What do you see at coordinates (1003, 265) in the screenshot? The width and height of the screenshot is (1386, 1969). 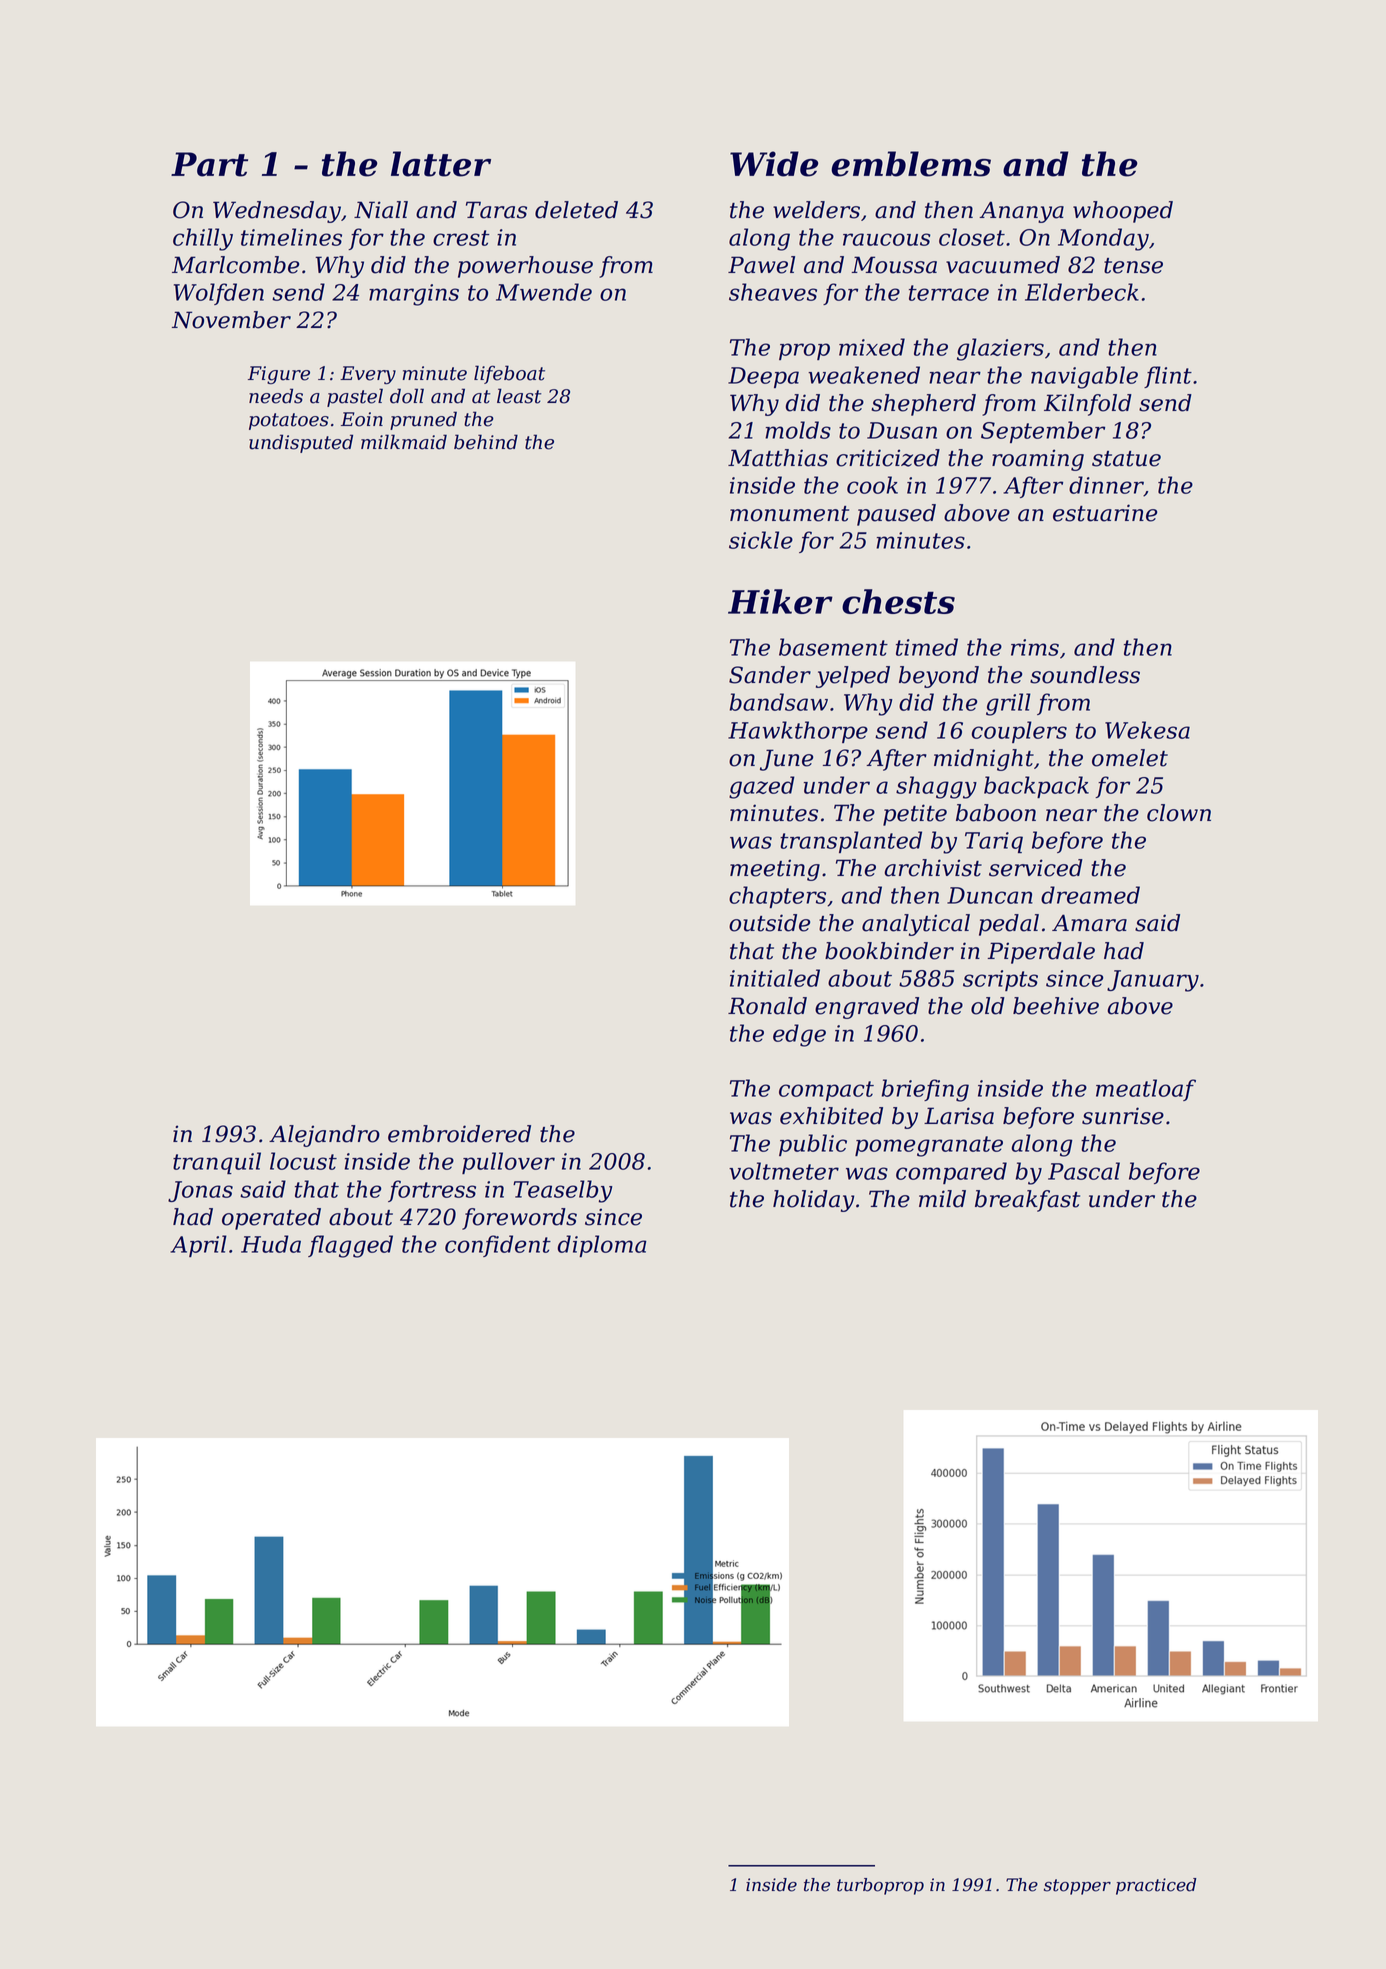 I see `vacuumed` at bounding box center [1003, 265].
